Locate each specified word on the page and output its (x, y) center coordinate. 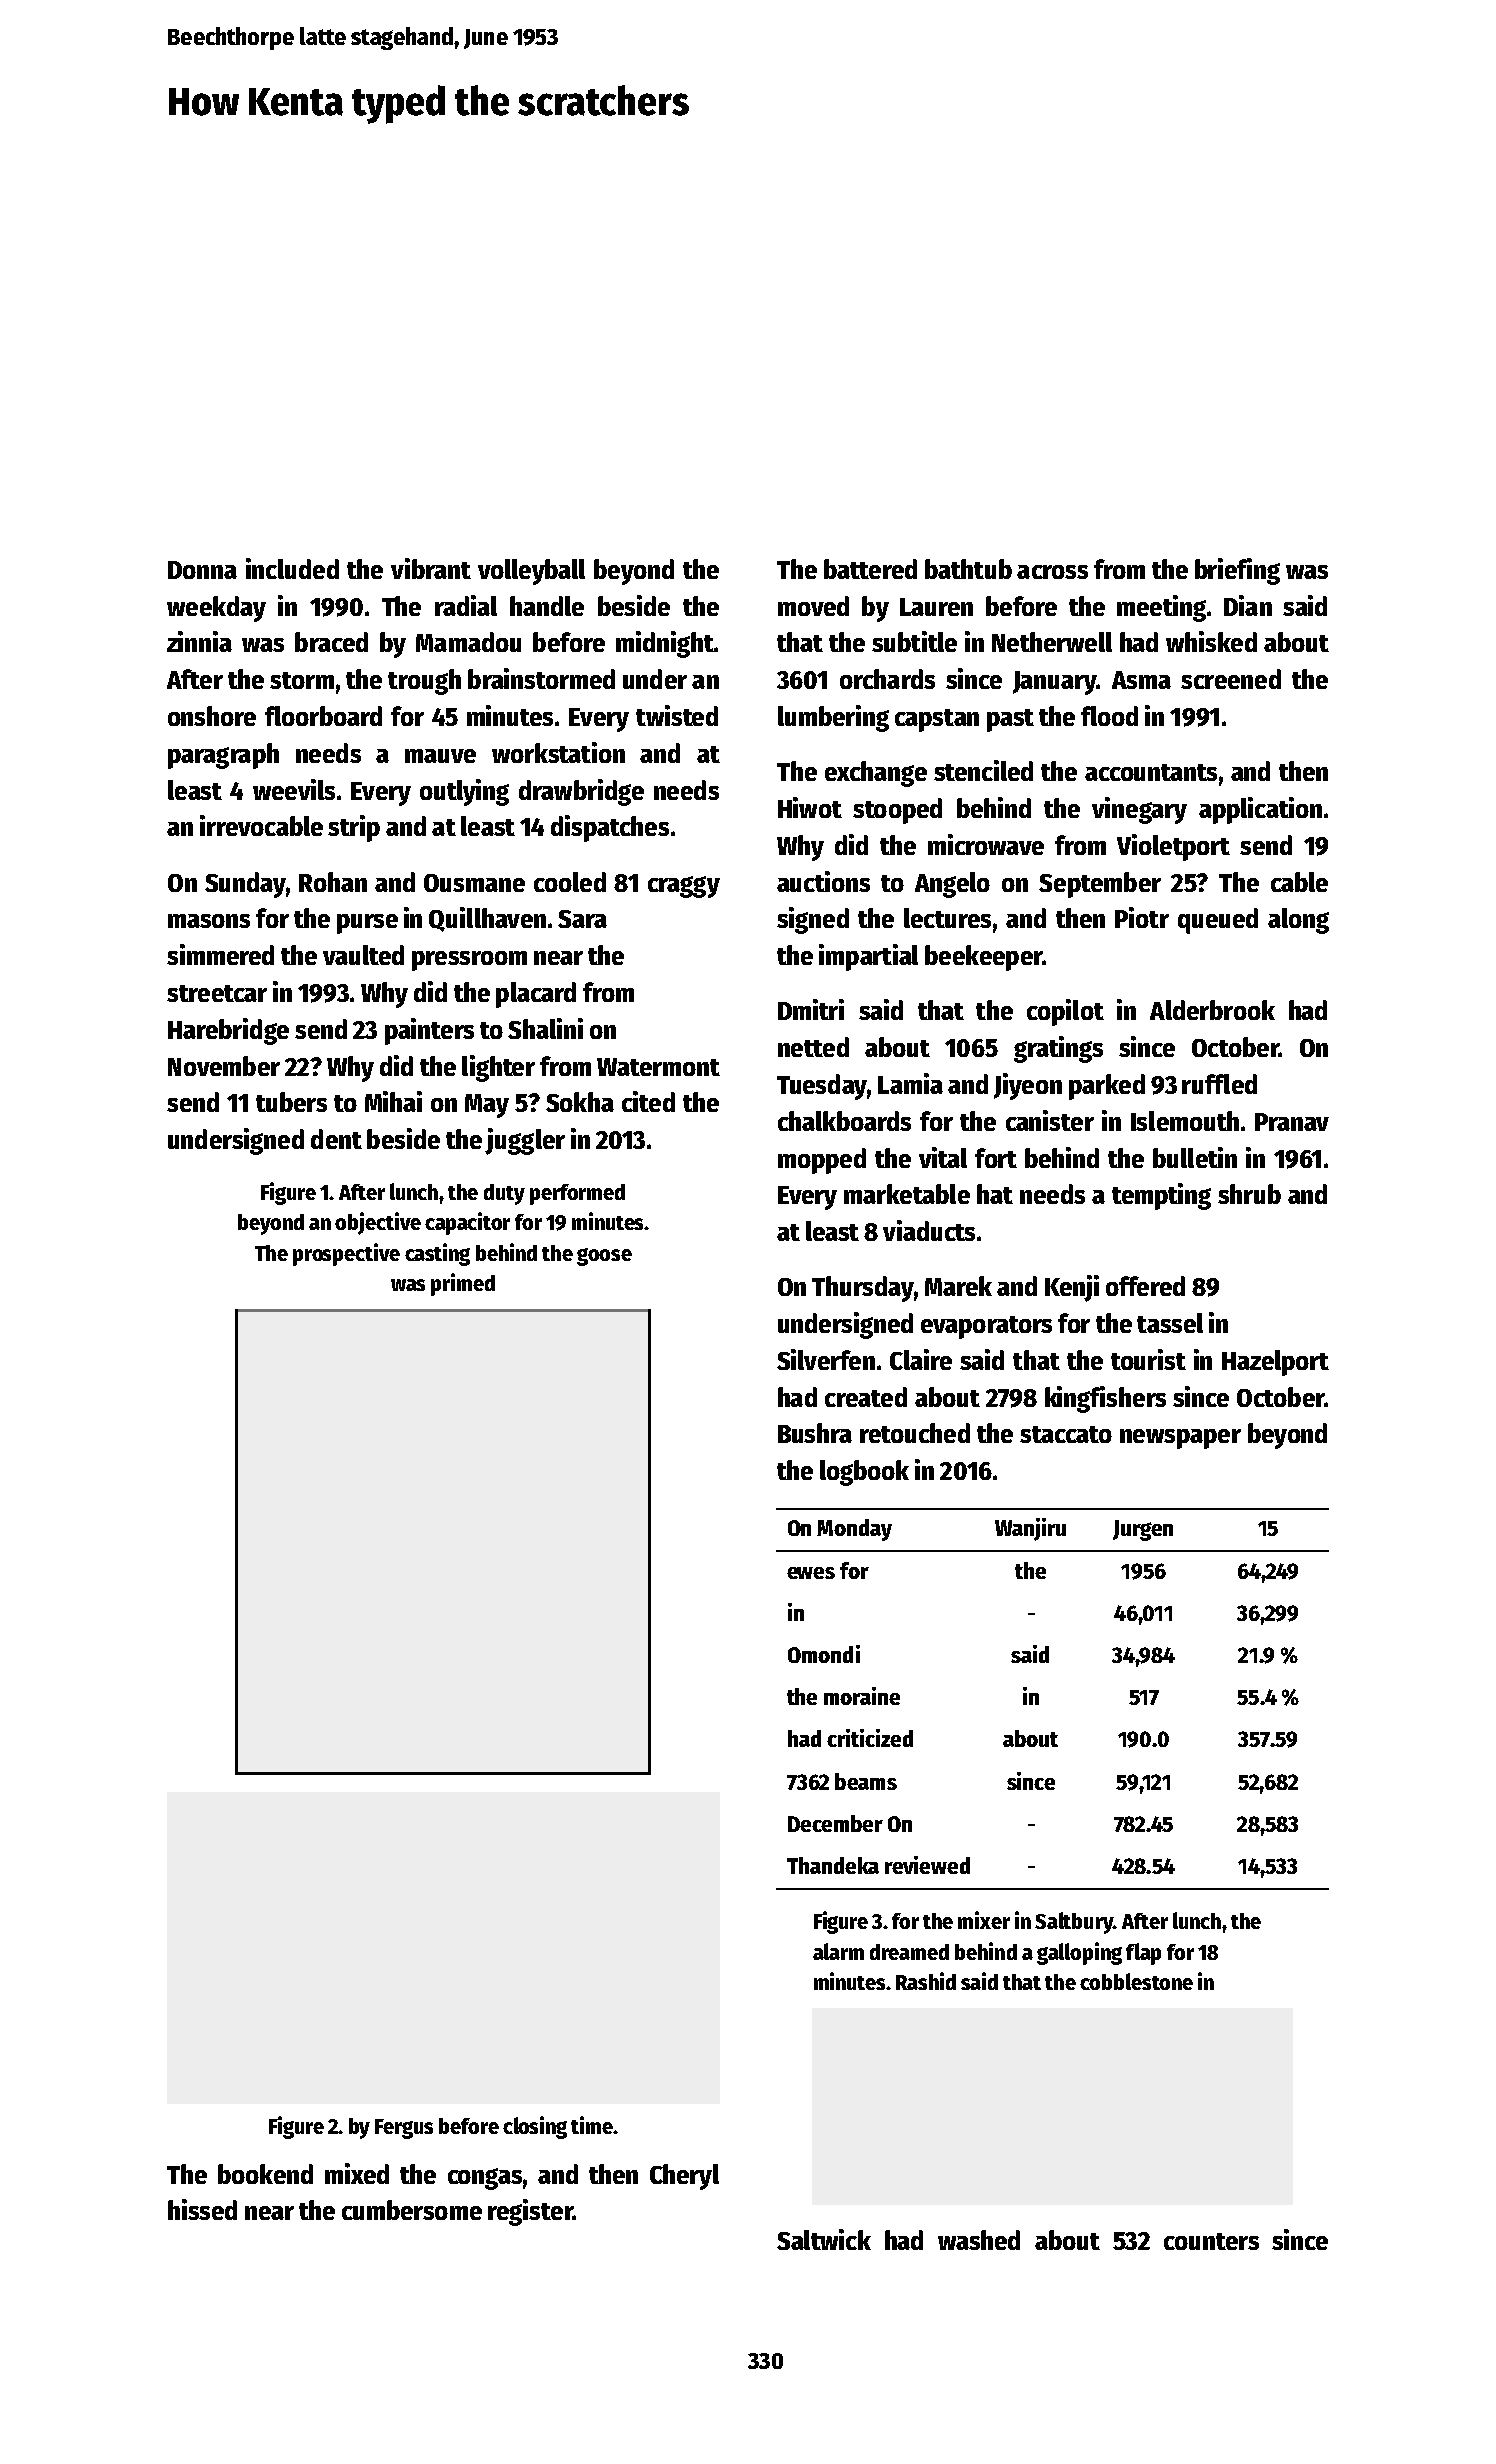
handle (547, 606)
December (835, 1823)
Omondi (824, 1654)
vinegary (1139, 810)
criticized (870, 1738)
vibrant (431, 568)
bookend (265, 2174)
